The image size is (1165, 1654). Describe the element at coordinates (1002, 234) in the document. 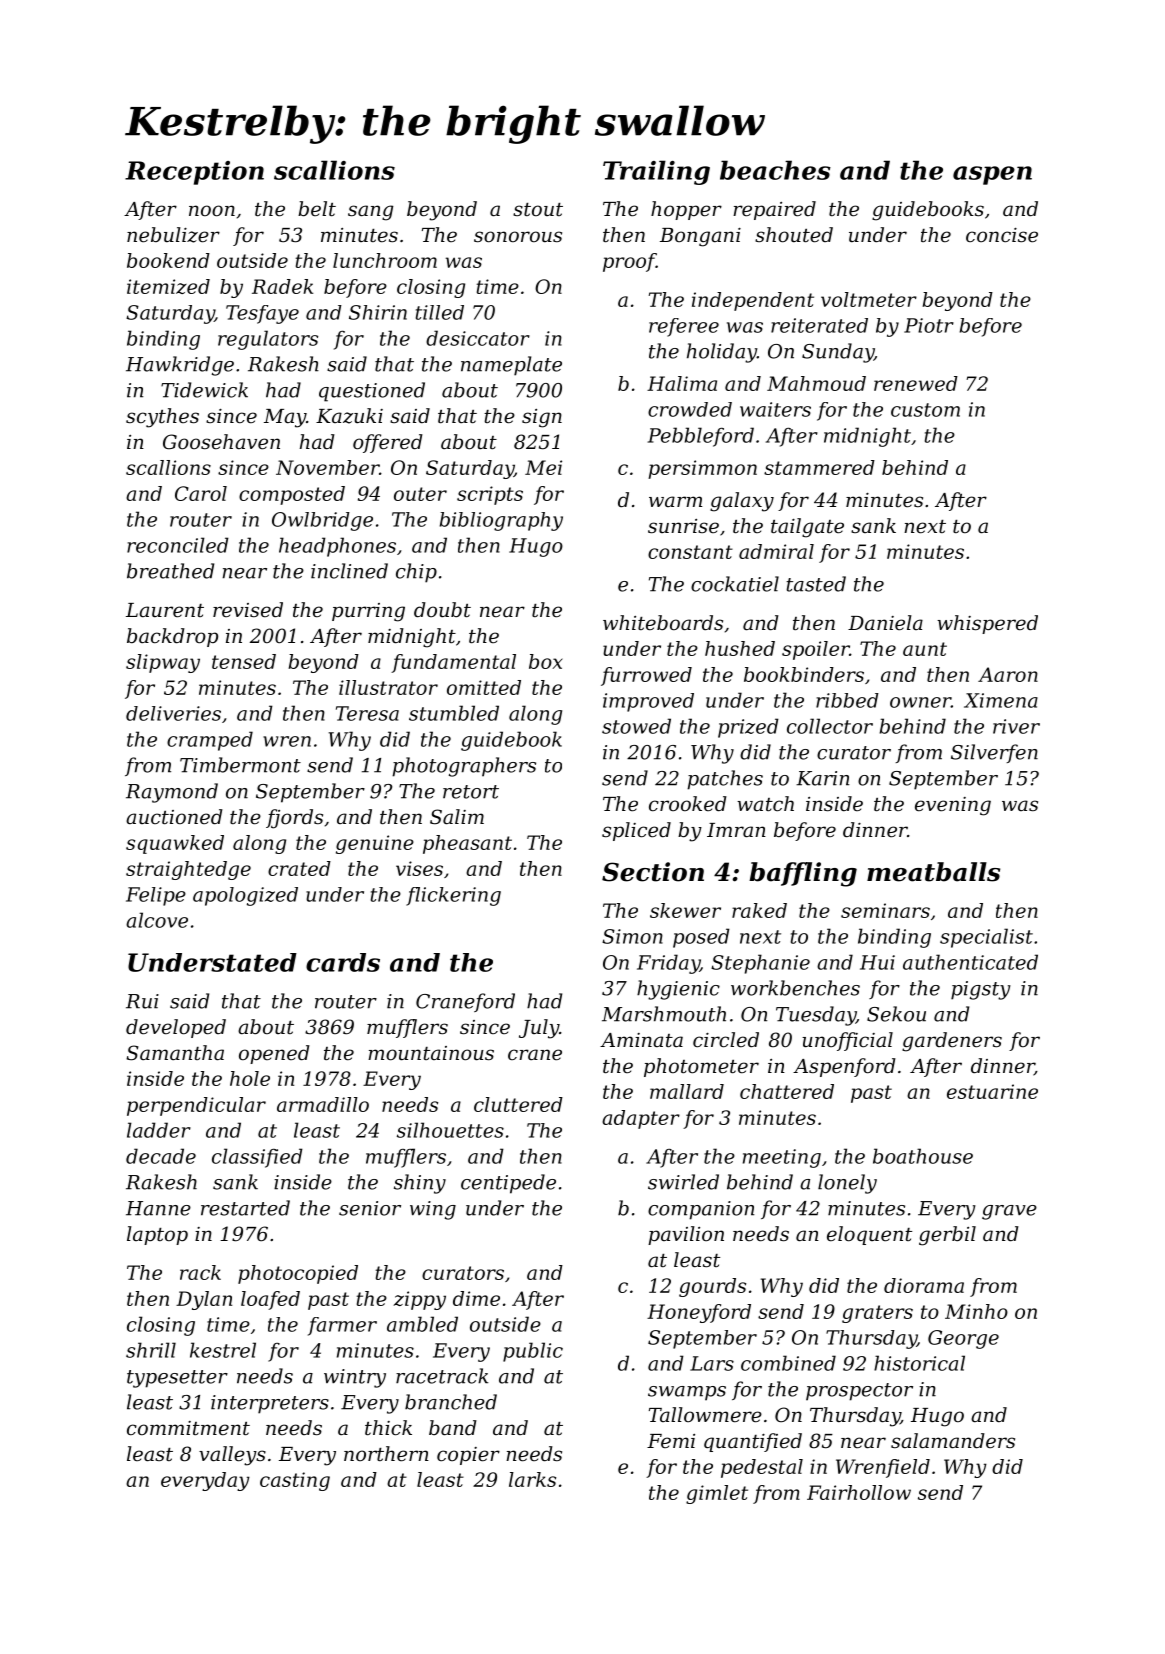

I see `concise` at that location.
